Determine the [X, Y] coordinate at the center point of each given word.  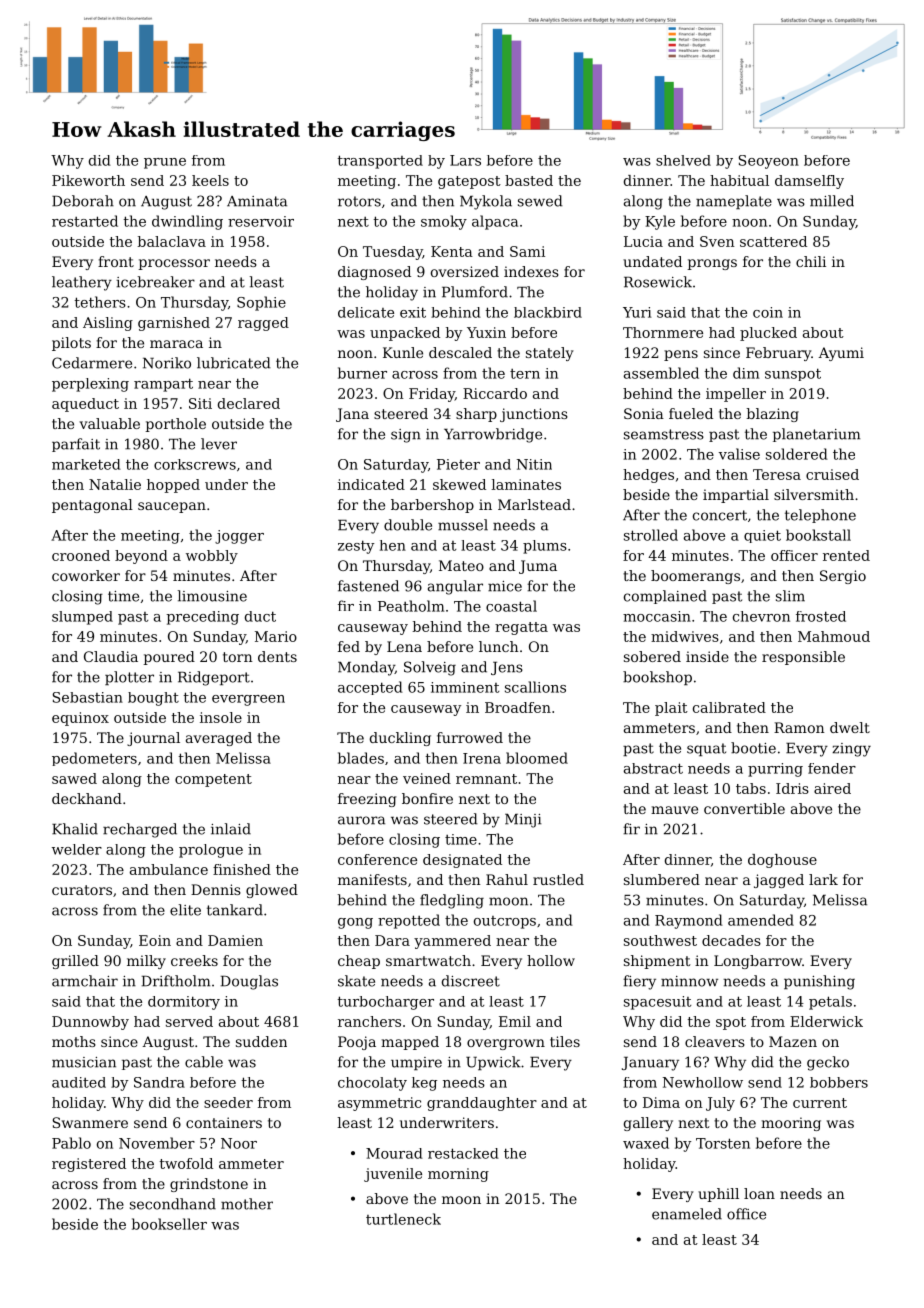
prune [165, 163]
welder [77, 849]
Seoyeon [769, 162]
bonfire [427, 798]
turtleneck [403, 1219]
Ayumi [841, 354]
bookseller [169, 1224]
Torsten [723, 1143]
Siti [200, 403]
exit [413, 312]
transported [380, 162]
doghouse [782, 861]
